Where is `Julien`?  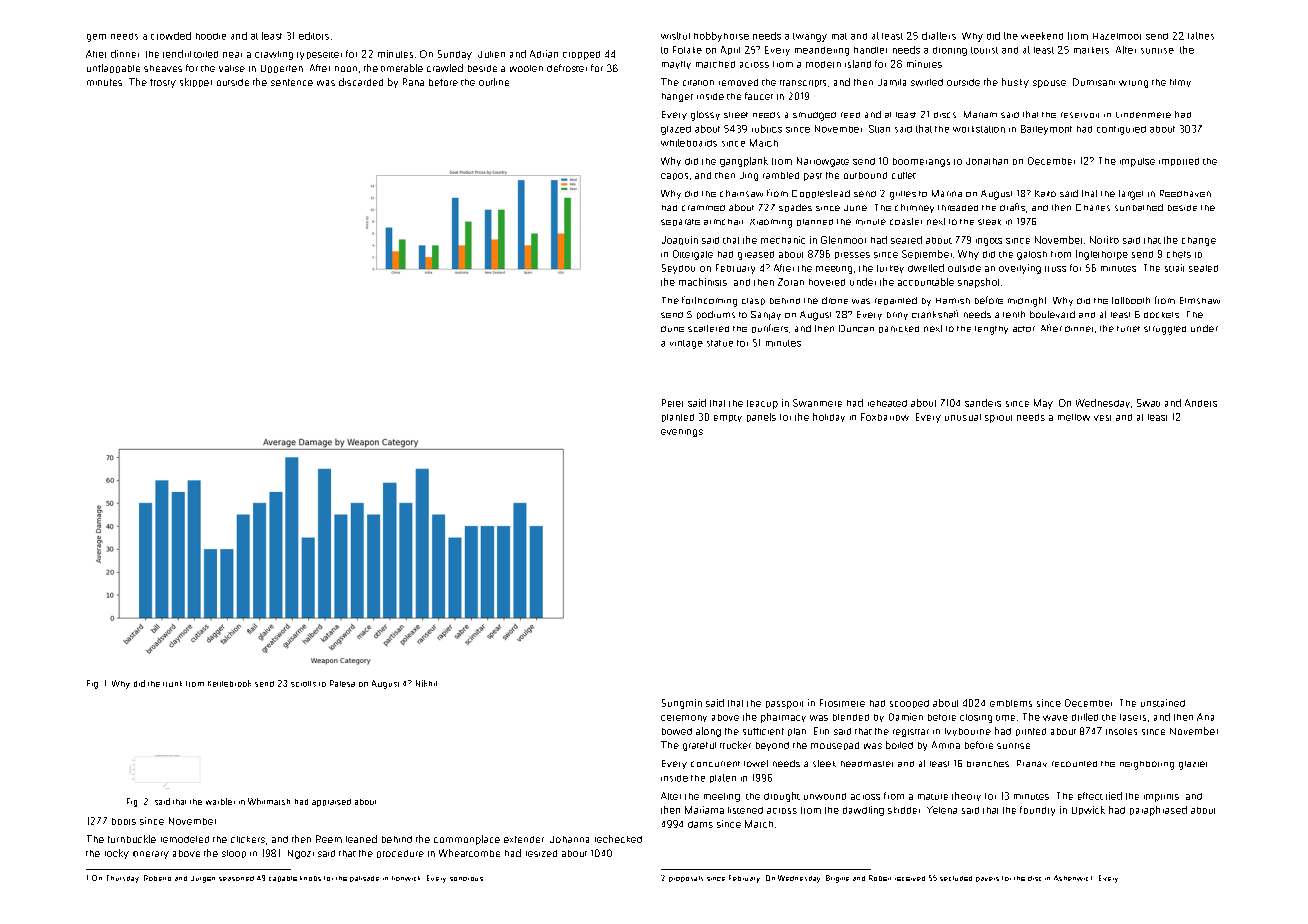
Julien is located at coordinates (491, 54).
